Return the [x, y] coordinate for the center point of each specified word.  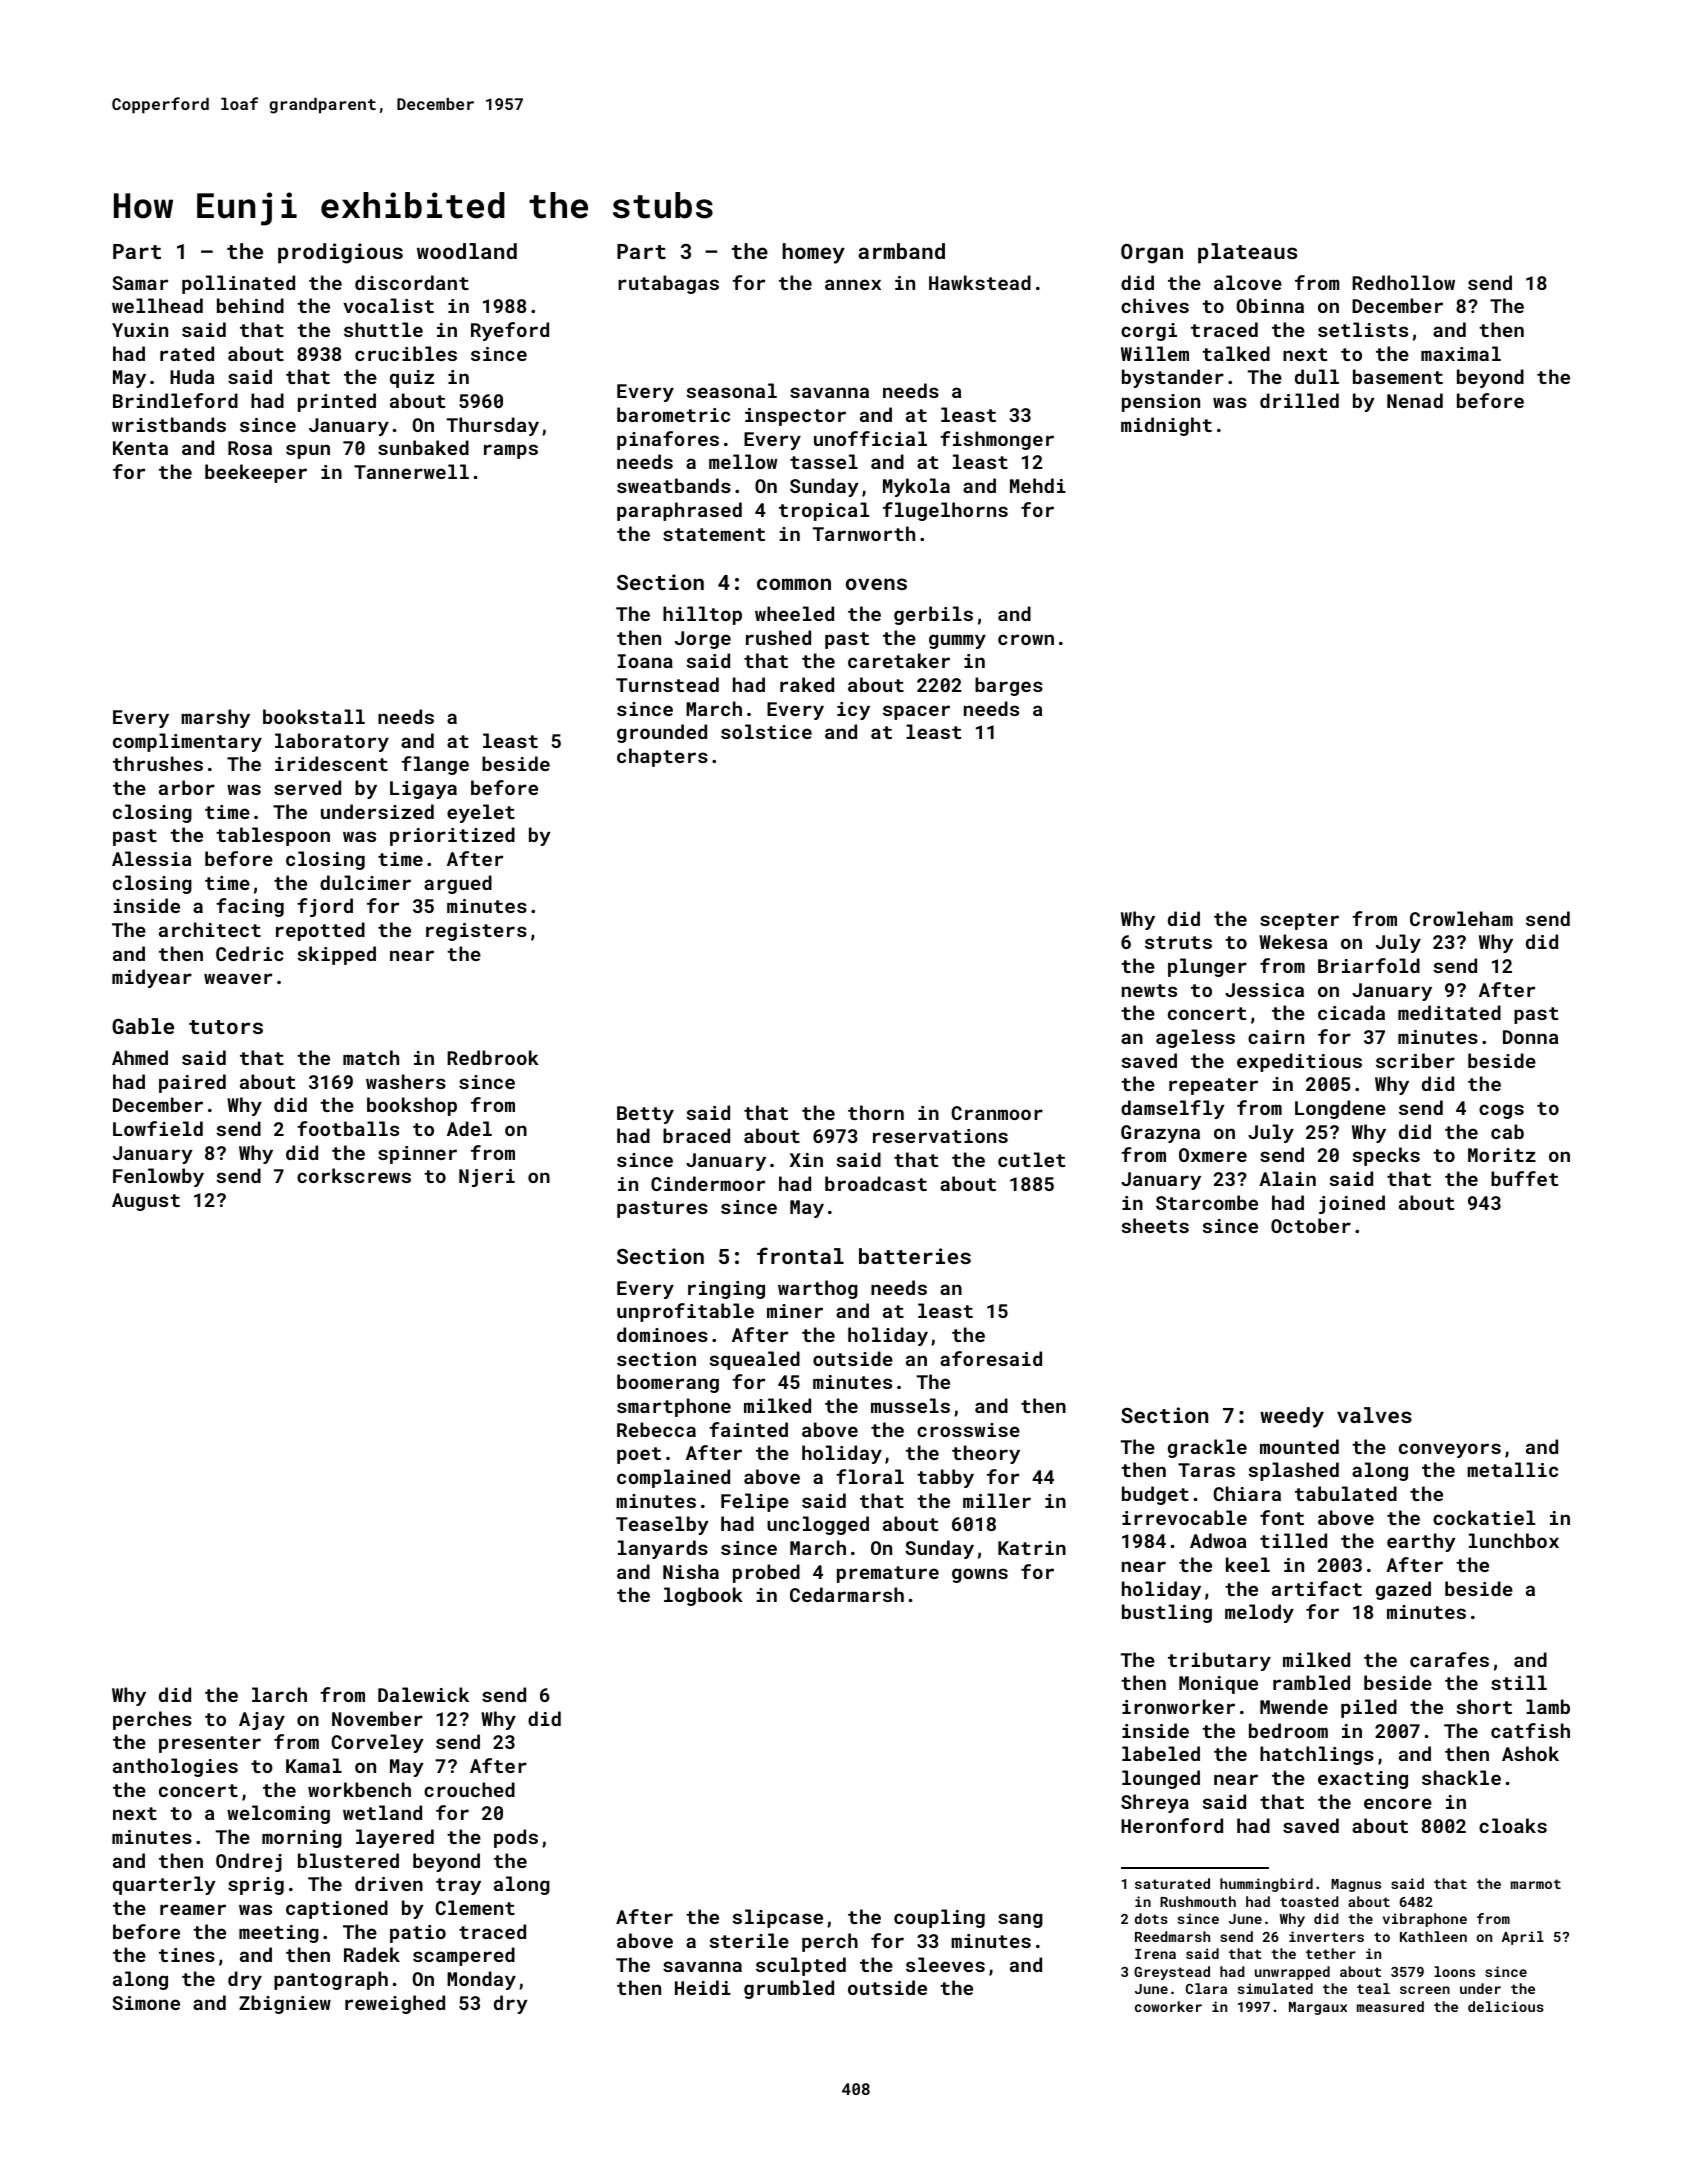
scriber [1415, 1060]
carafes [1449, 1659]
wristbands [169, 424]
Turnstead [667, 684]
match [371, 1057]
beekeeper [256, 473]
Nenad [1415, 400]
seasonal [732, 390]
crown [1026, 639]
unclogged [818, 1525]
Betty [645, 1115]
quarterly [164, 1885]
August [146, 1202]
